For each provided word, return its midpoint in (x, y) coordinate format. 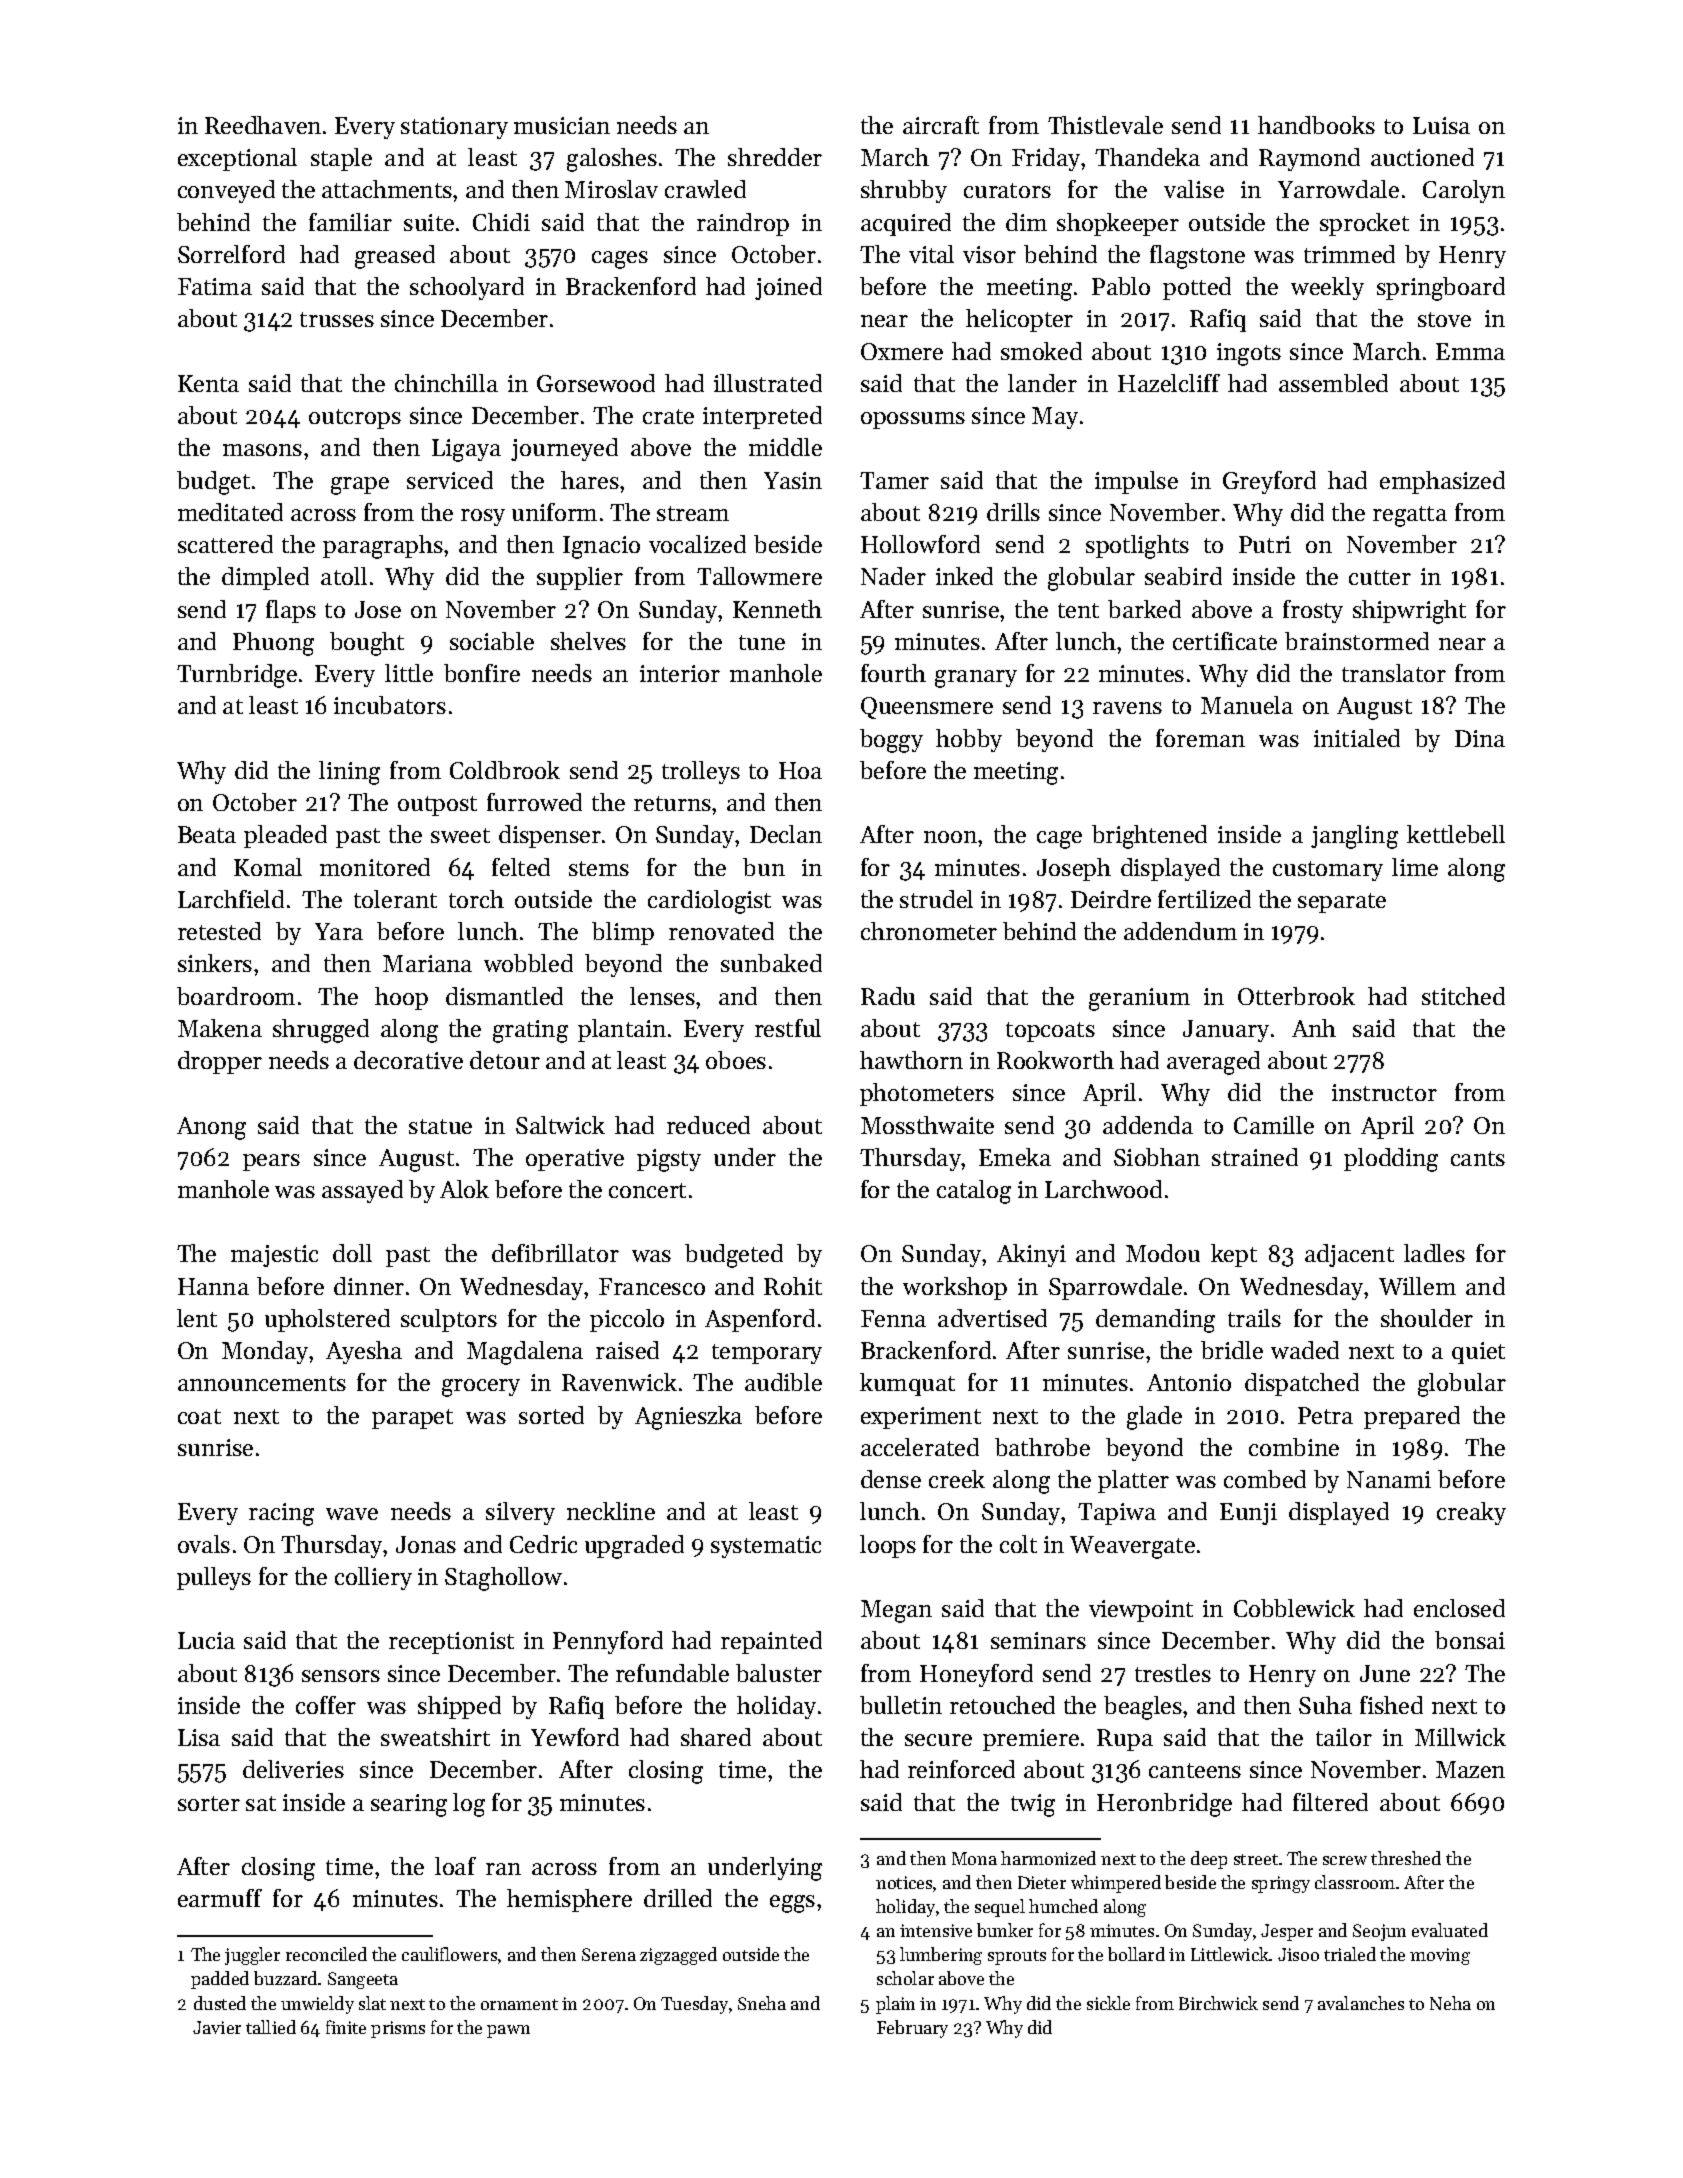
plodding (1391, 1160)
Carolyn (1464, 191)
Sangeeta (363, 1980)
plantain (622, 1030)
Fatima (215, 286)
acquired (906, 224)
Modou (1163, 1253)
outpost (437, 806)
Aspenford (760, 1320)
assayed (362, 1191)
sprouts (1017, 1957)
